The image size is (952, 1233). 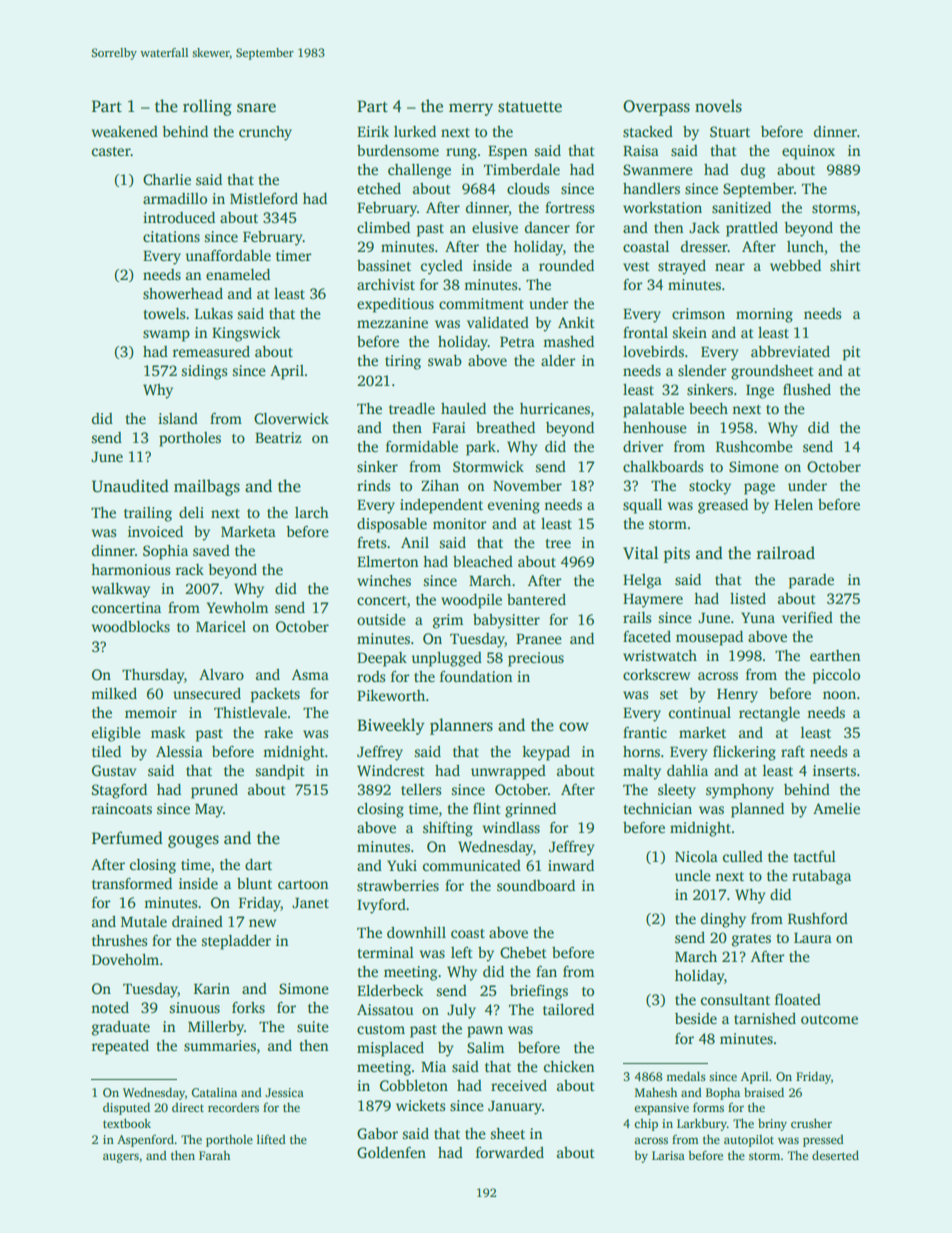 What do you see at coordinates (390, 1049) in the page?
I see `misplaced` at bounding box center [390, 1049].
